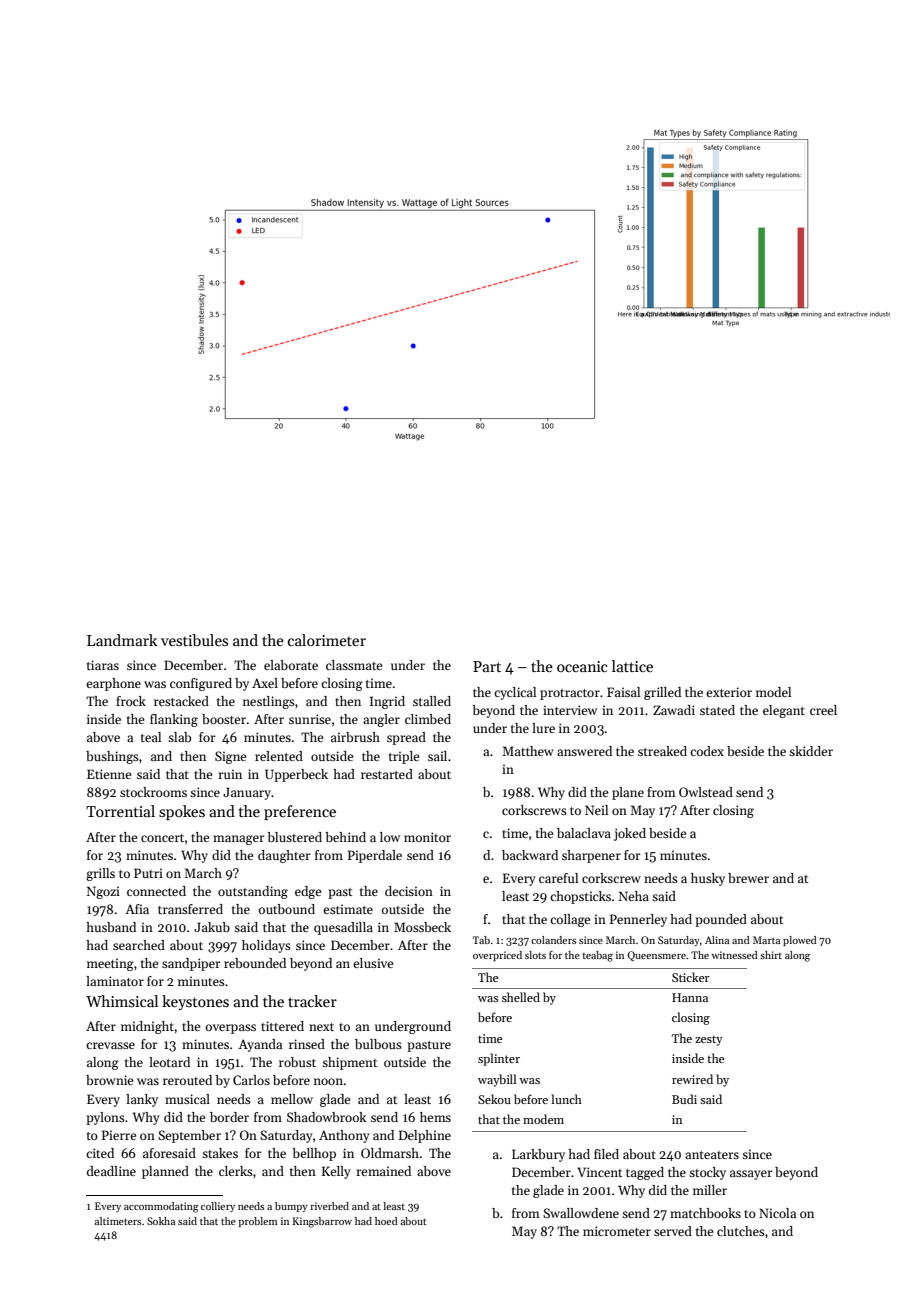 The width and height of the screenshot is (924, 1308). I want to click on protractor, so click(570, 694).
